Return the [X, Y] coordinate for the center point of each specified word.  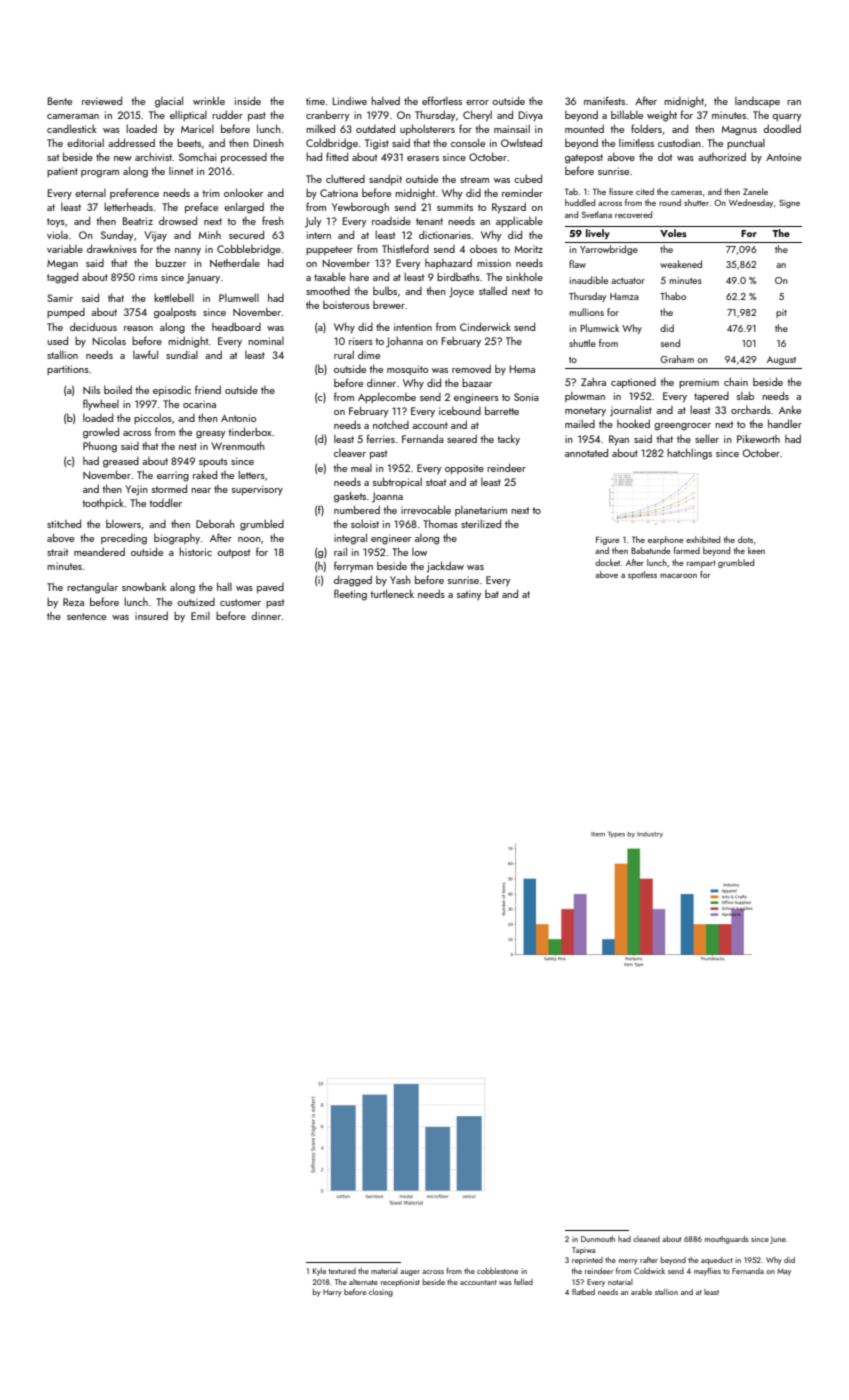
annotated [586, 452]
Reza [73, 602]
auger [410, 1273]
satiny [469, 595]
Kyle [319, 1272]
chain [736, 381]
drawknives [112, 248]
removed [471, 368]
